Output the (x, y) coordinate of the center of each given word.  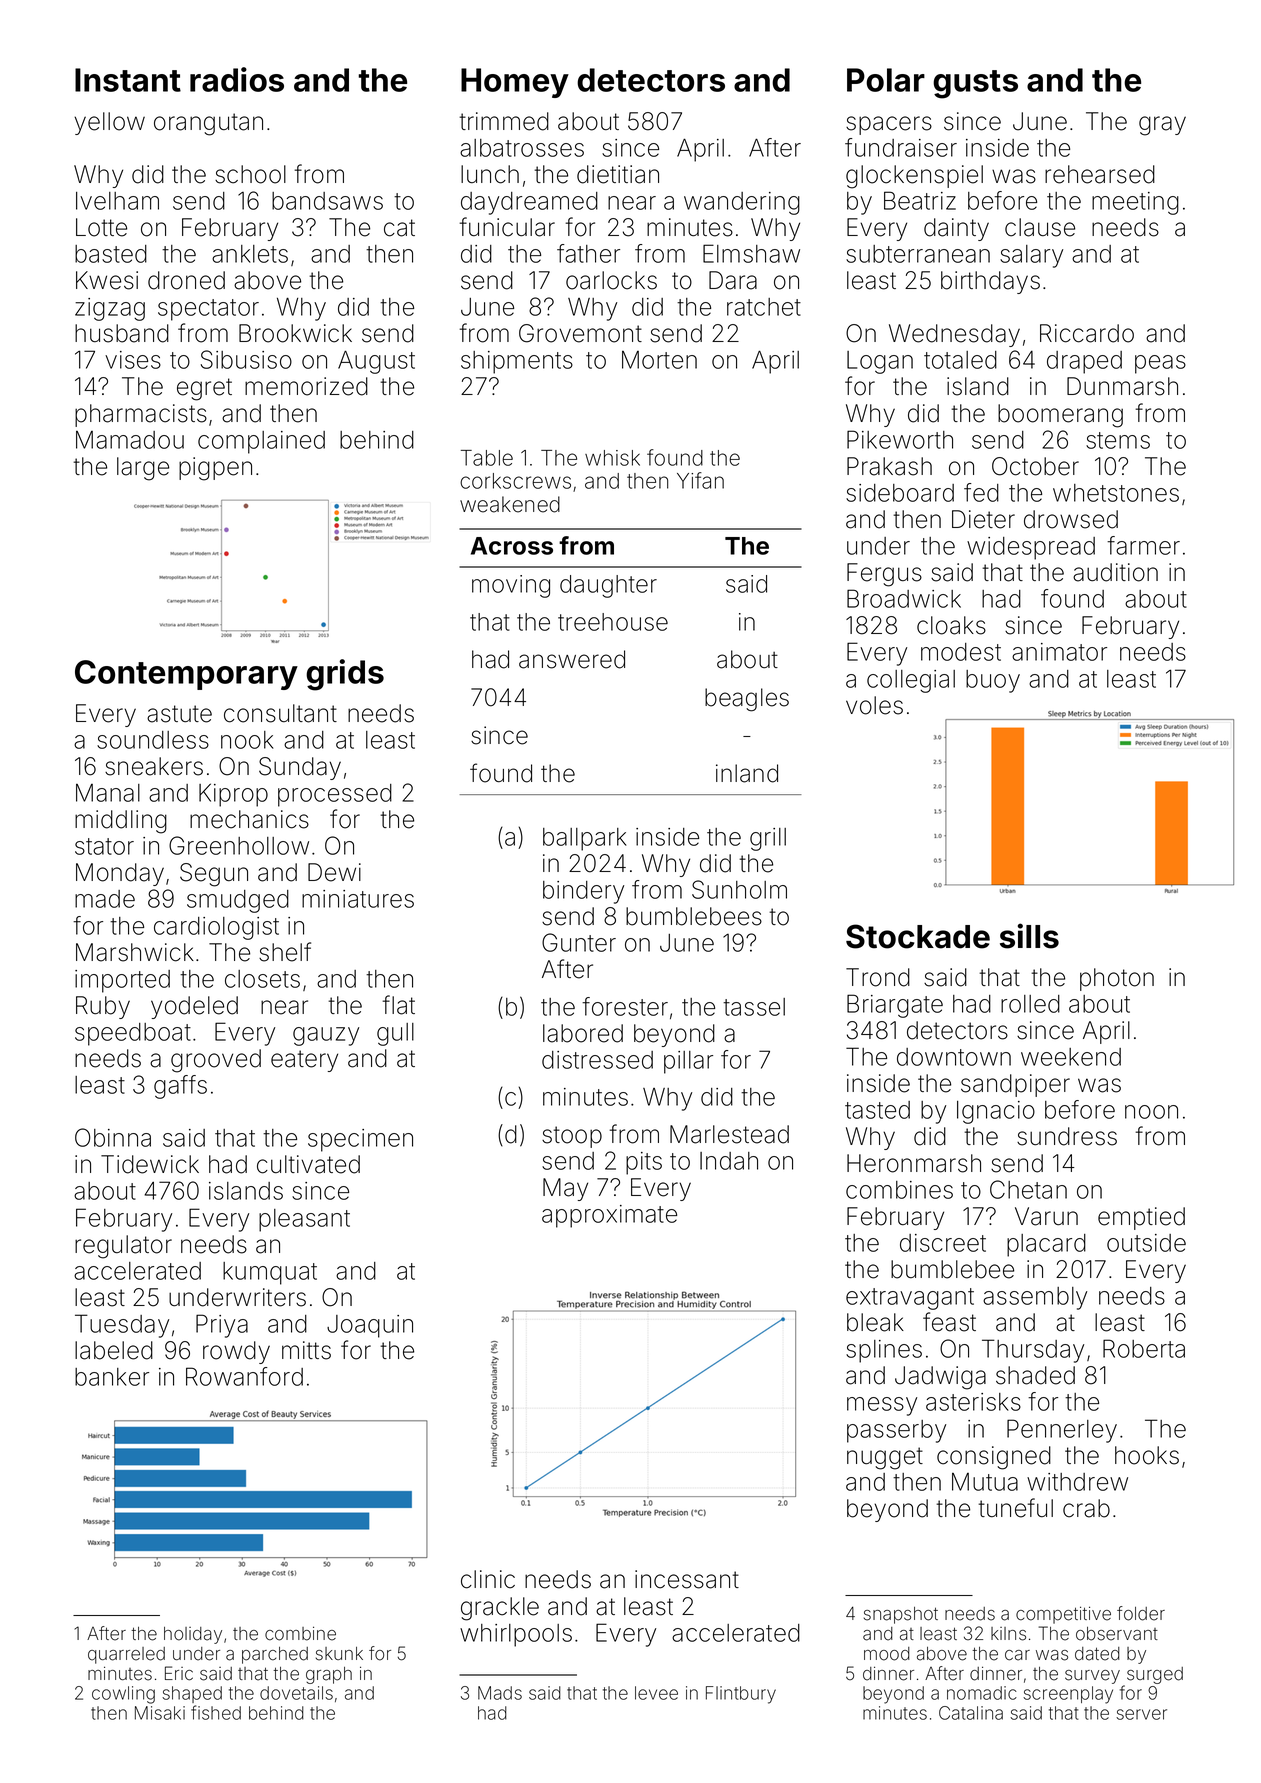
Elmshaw (751, 253)
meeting (1135, 203)
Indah (729, 1161)
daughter (608, 586)
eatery (304, 1061)
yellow (109, 123)
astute (179, 714)
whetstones (1116, 493)
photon (1117, 979)
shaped (192, 1694)
